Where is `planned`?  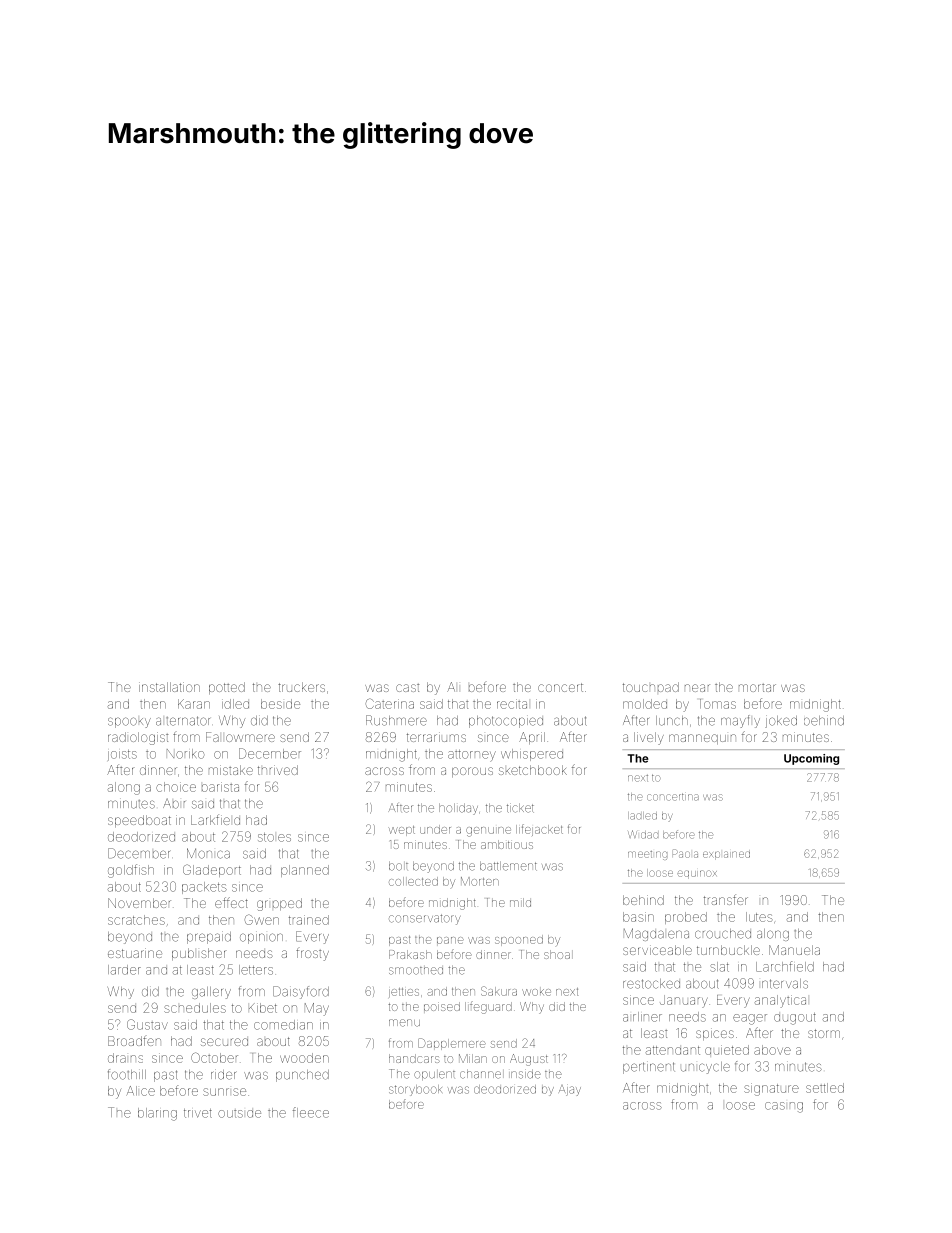
planned is located at coordinates (305, 871).
